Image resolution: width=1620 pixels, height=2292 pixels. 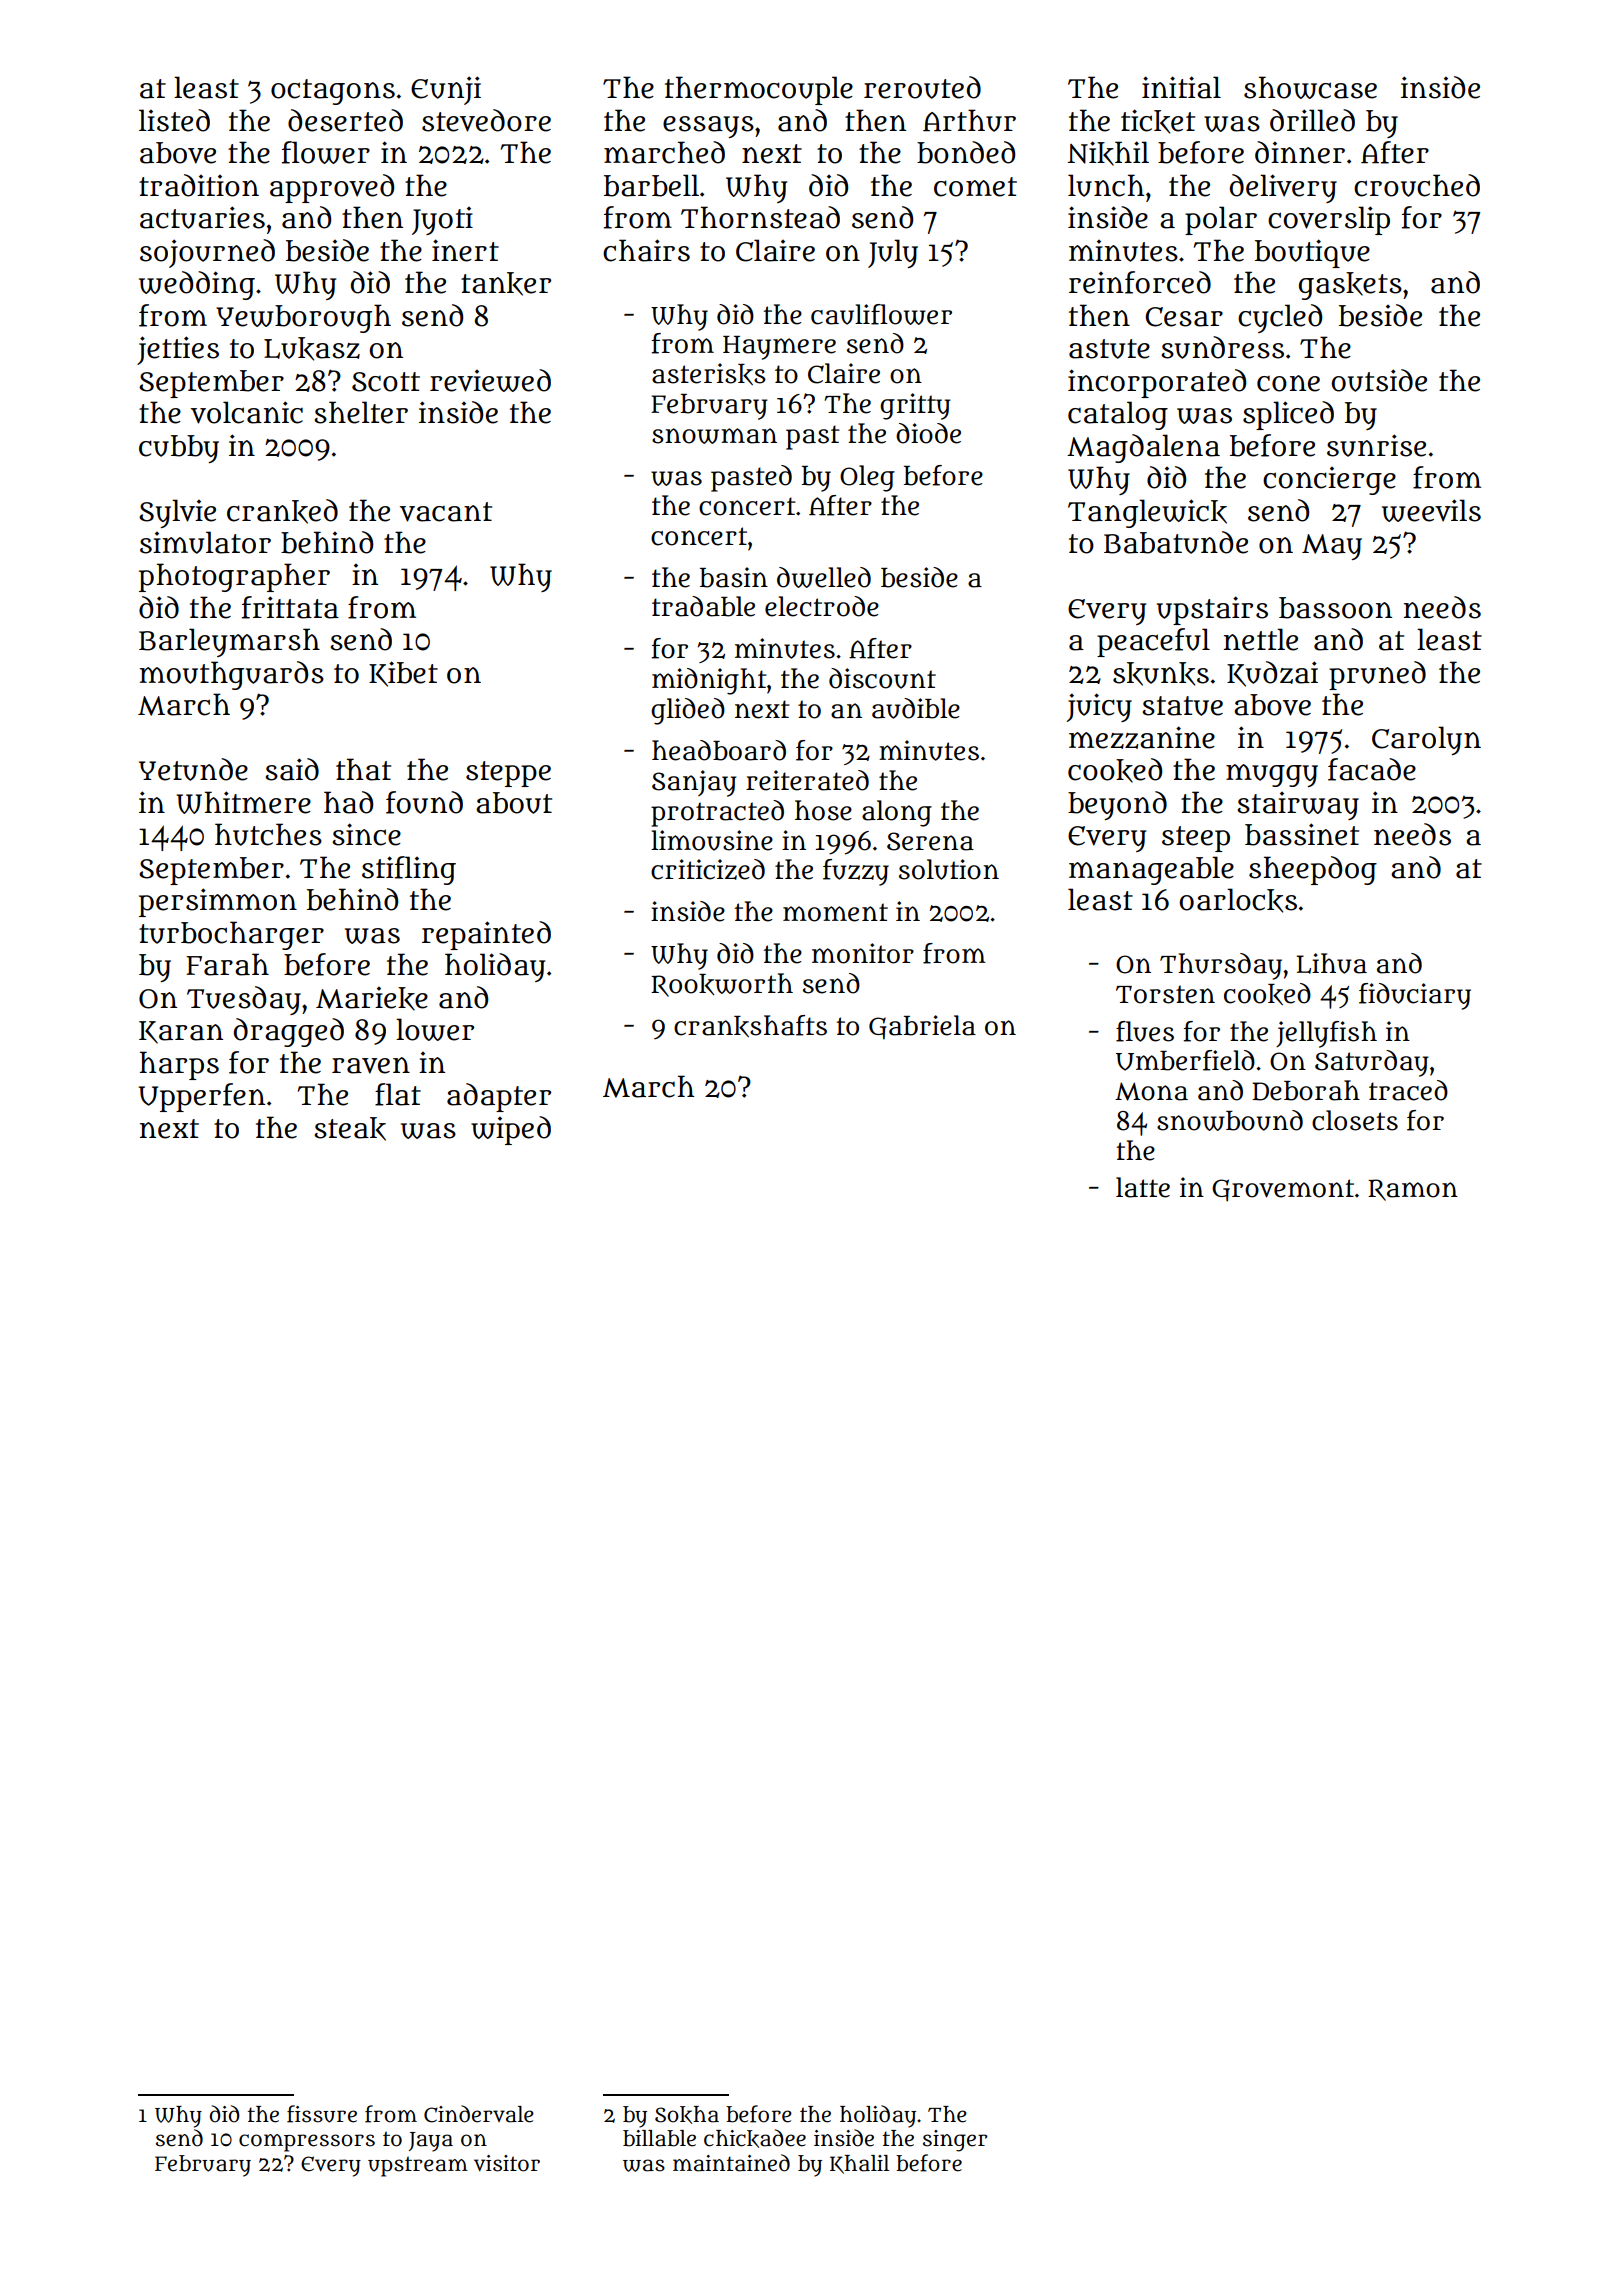 I want to click on tradable, so click(x=703, y=606).
